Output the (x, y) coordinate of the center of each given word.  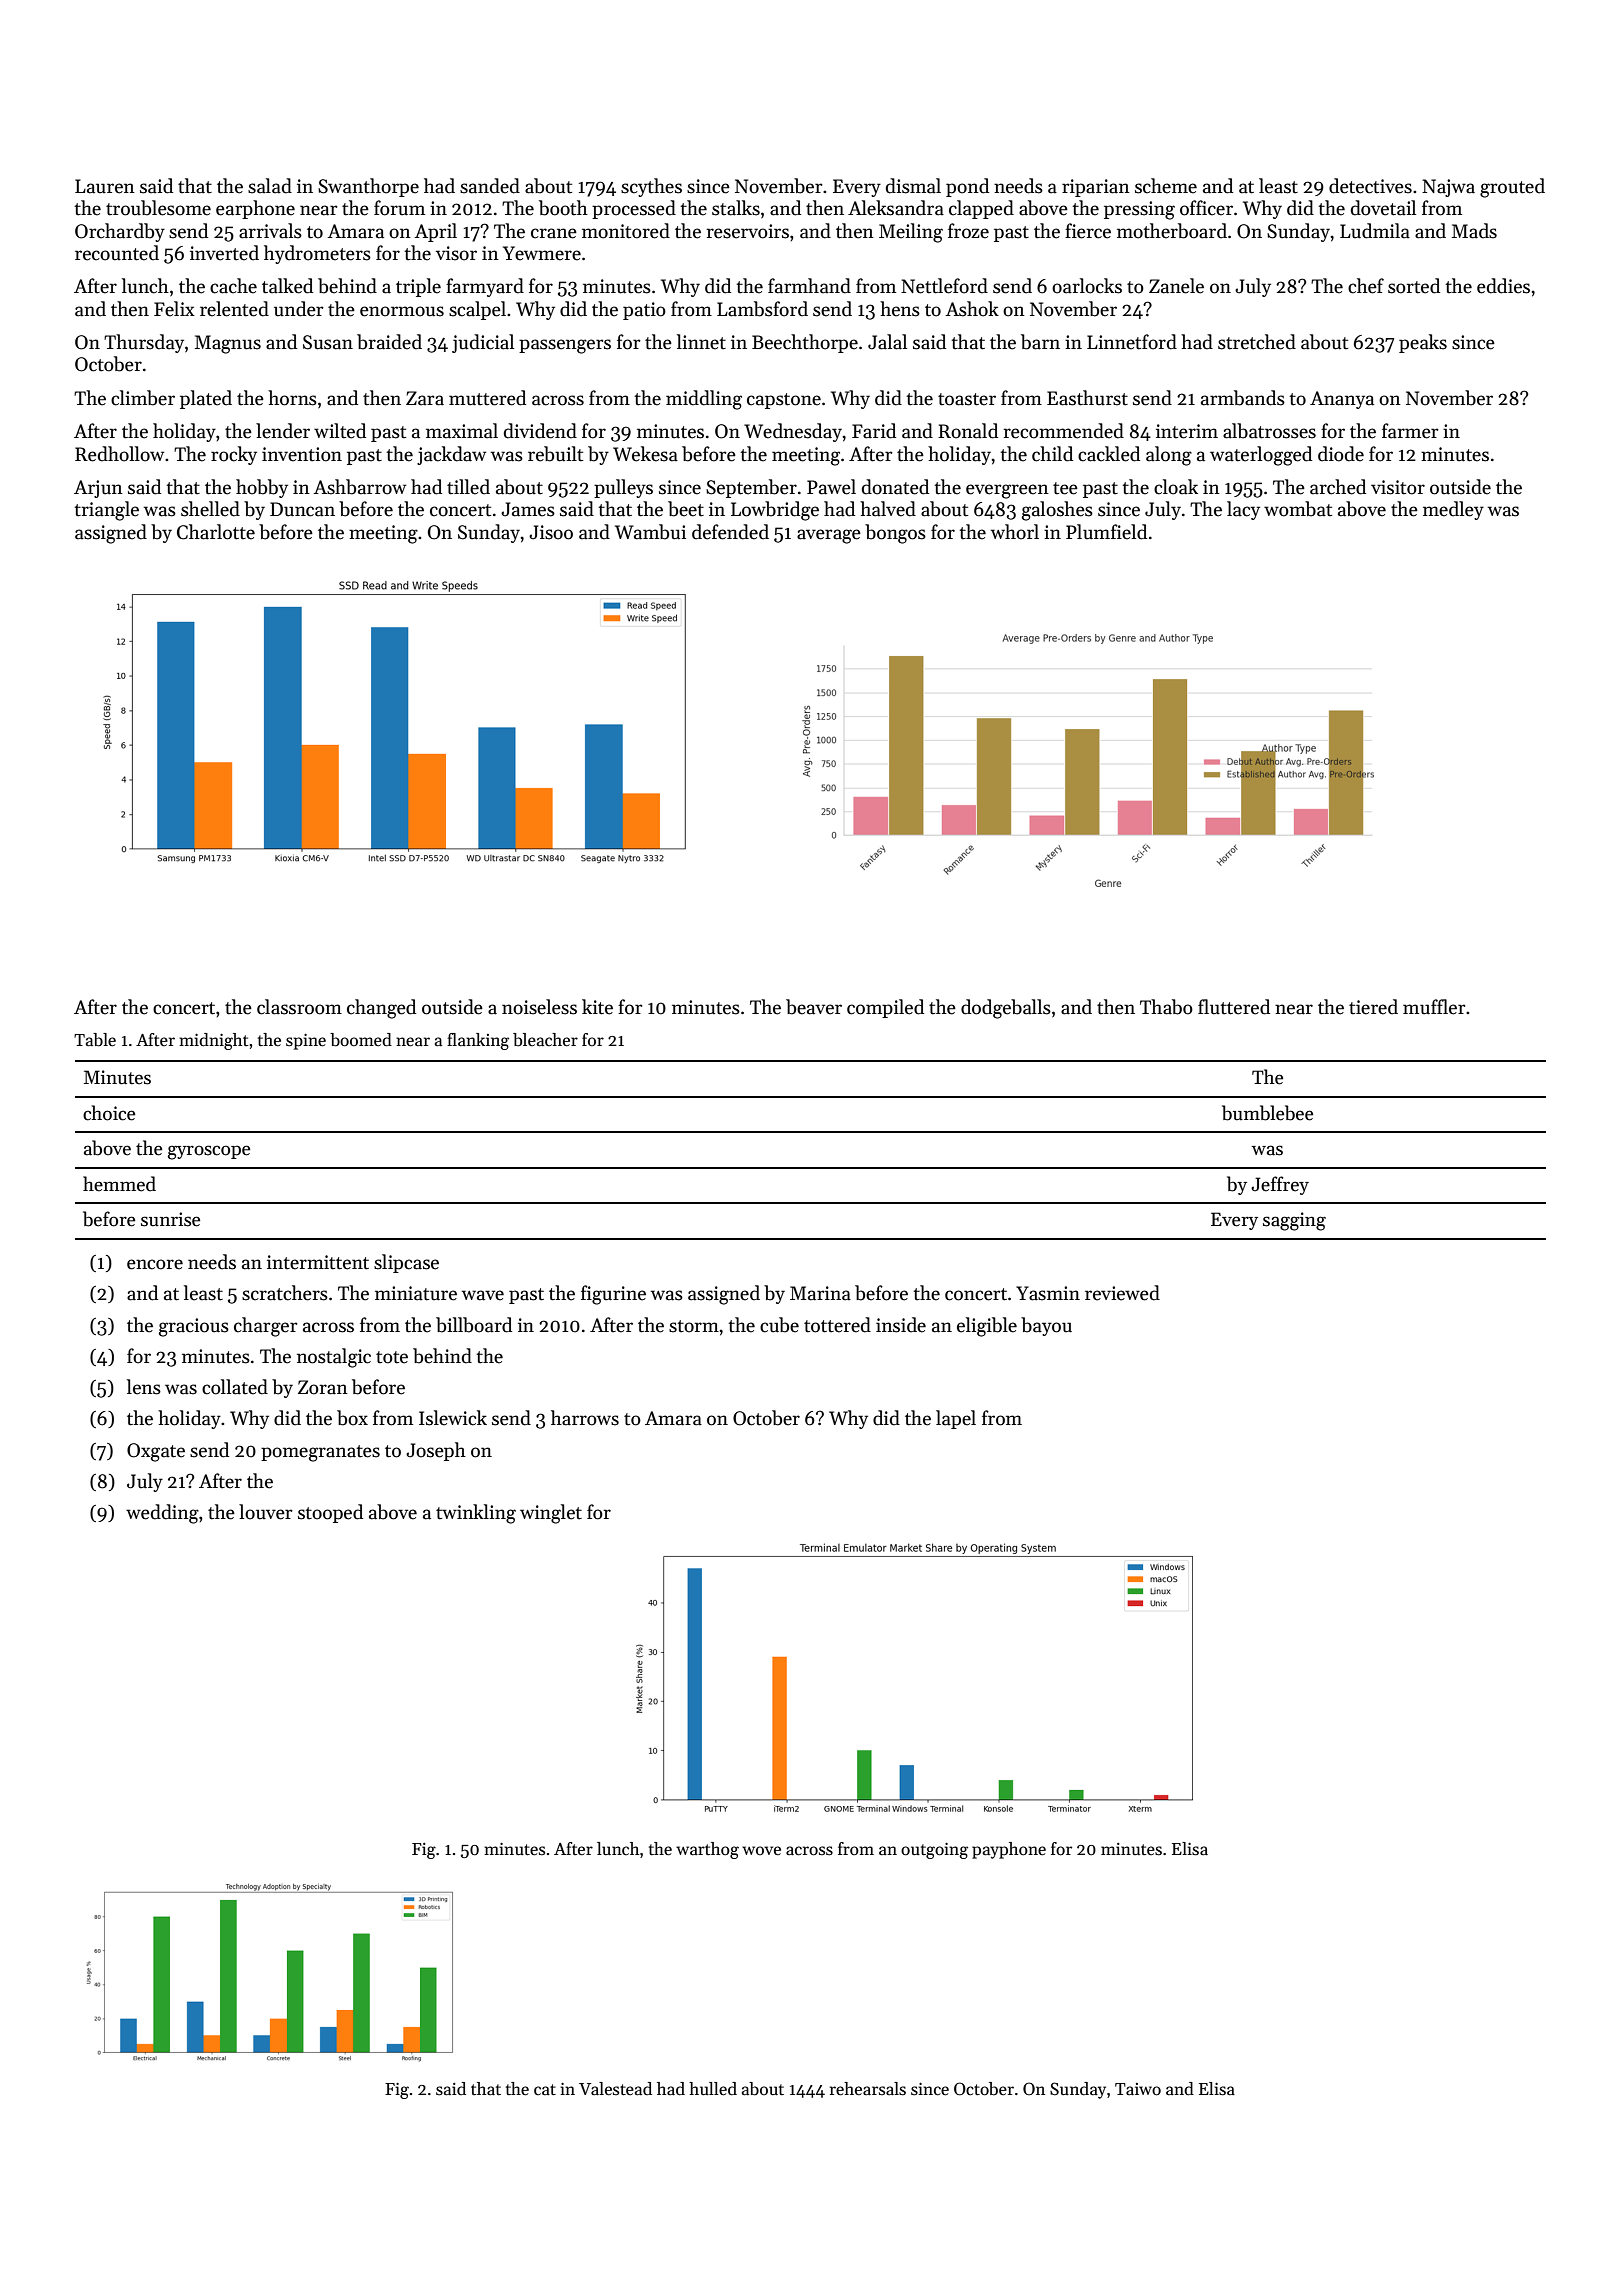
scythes (651, 187)
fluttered (1234, 1007)
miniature (416, 1293)
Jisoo (551, 532)
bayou (1046, 1326)
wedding (162, 1514)
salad (270, 186)
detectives (1370, 186)
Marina (820, 1293)
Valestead (615, 2089)
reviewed (1122, 1293)
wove (761, 1851)
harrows (585, 1418)
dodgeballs (1006, 1009)
